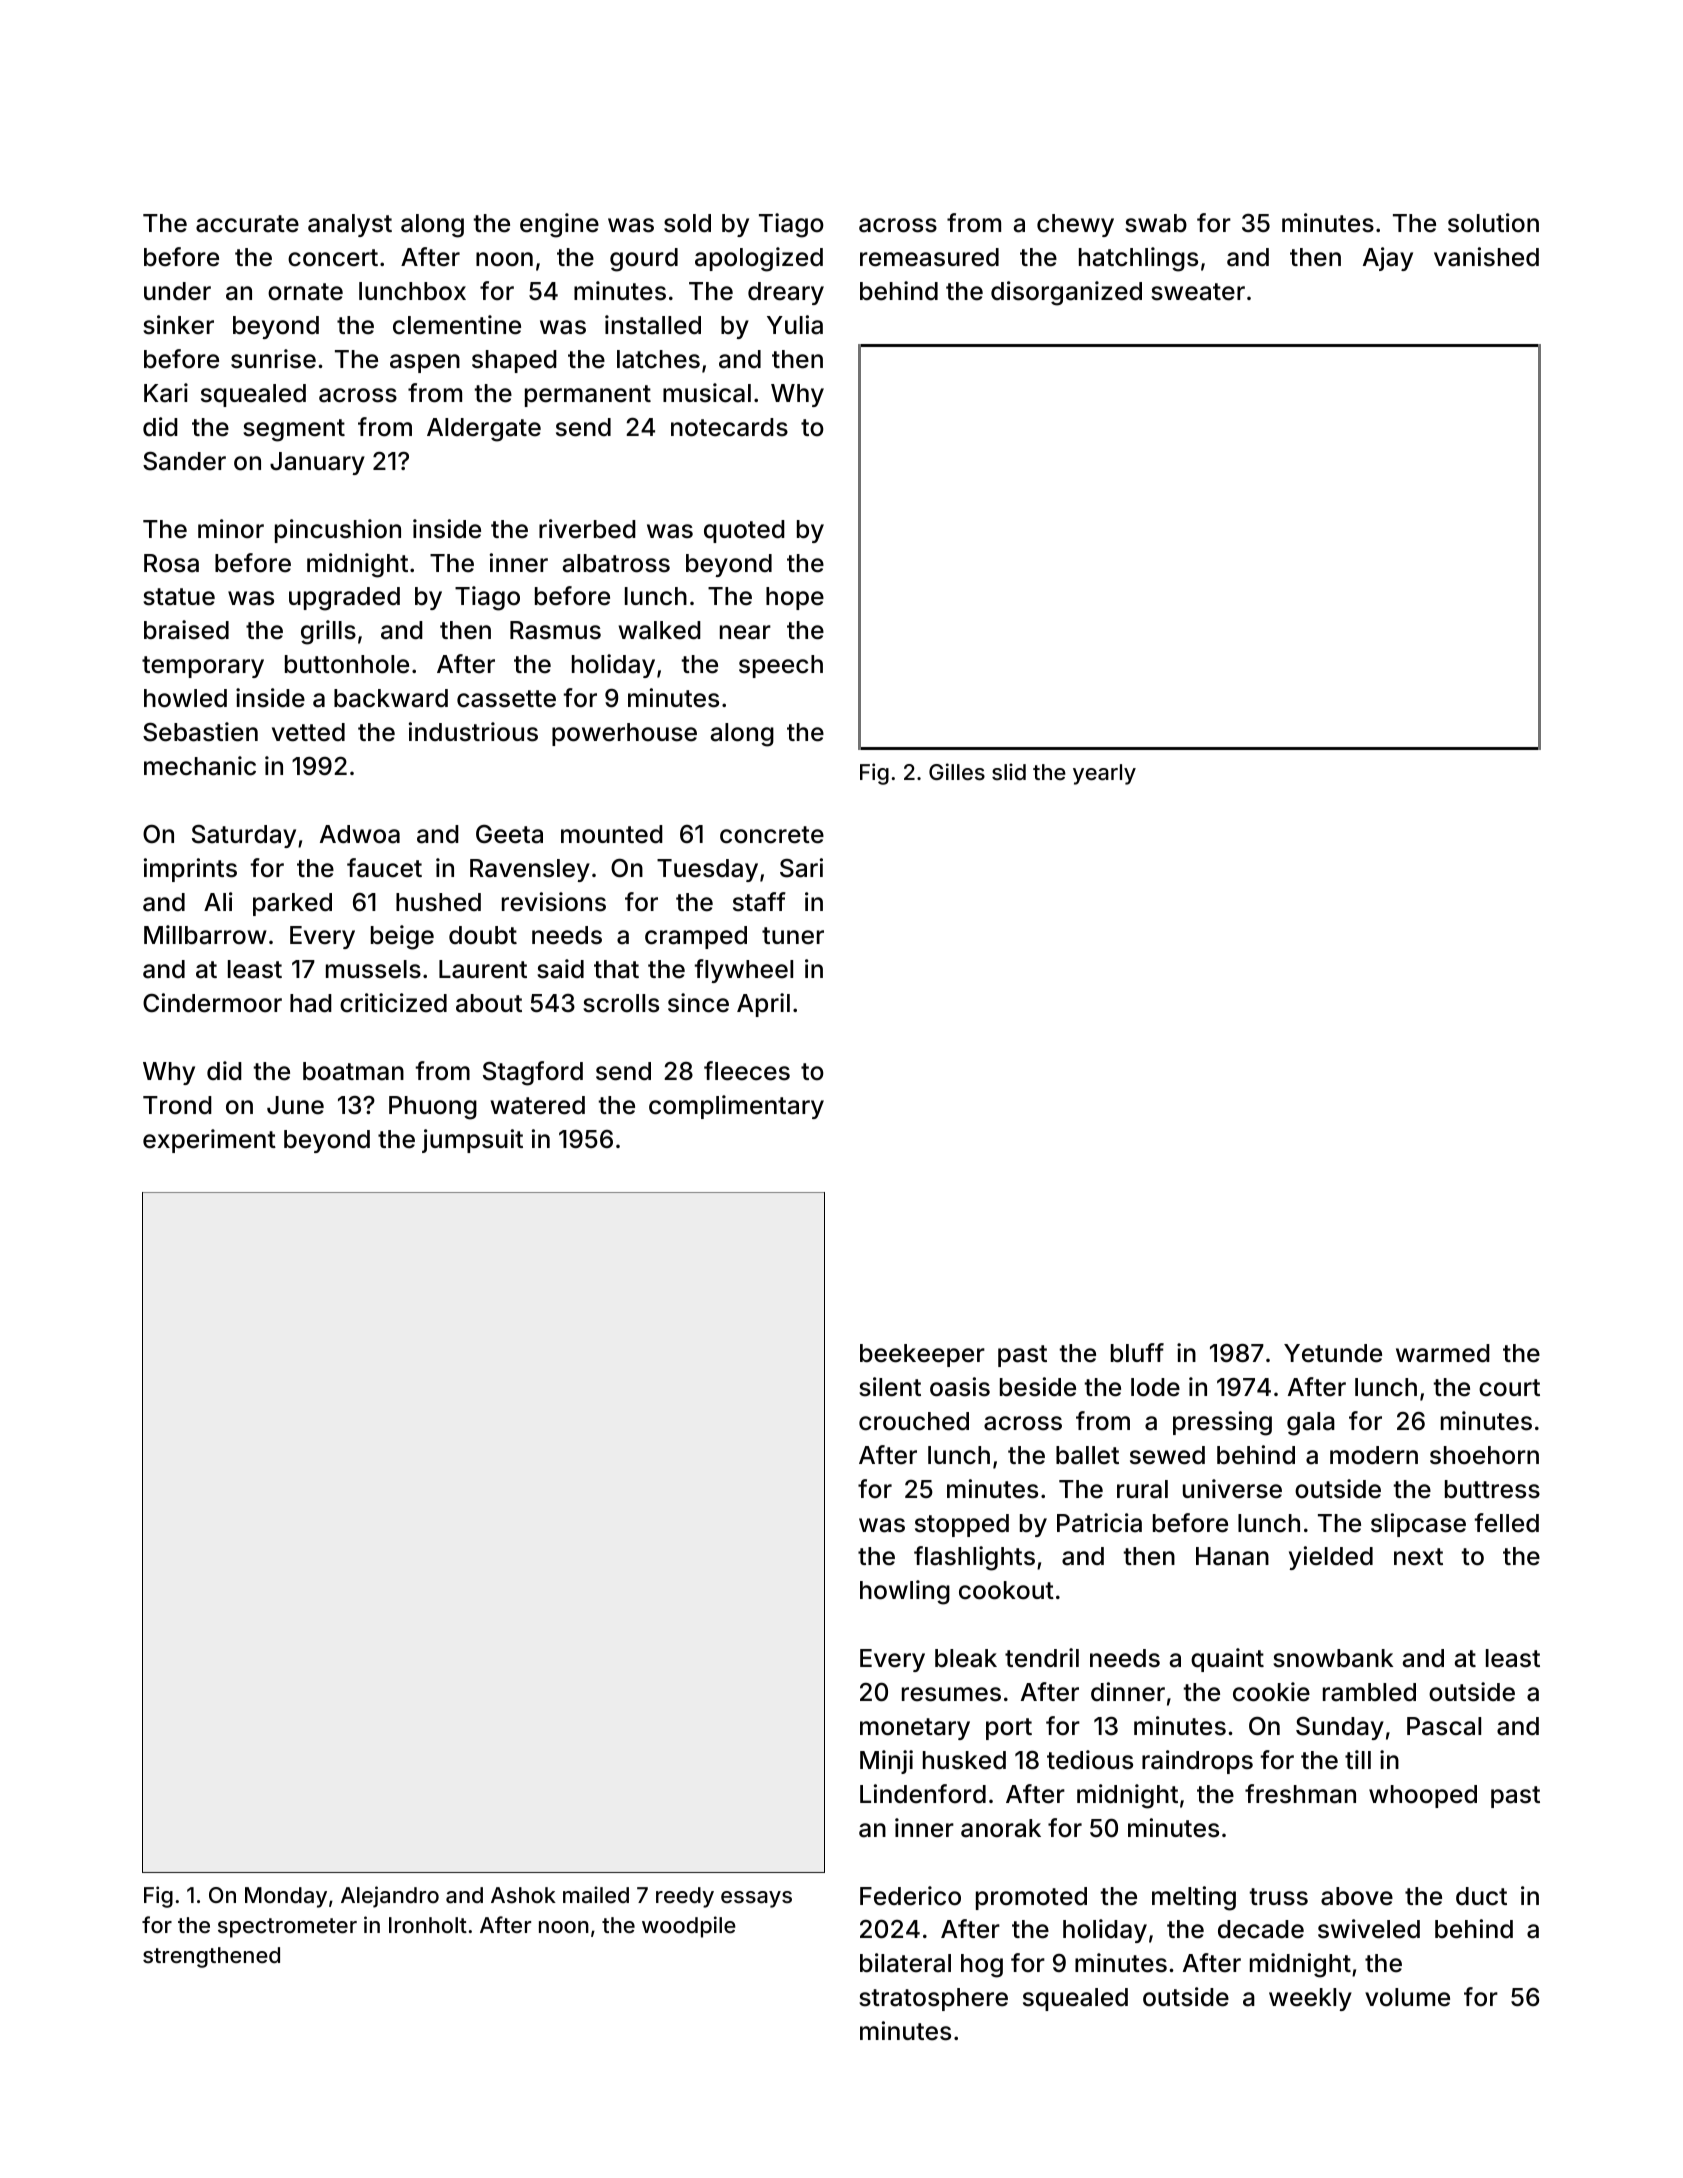  I want to click on beekeeper, so click(922, 1355).
